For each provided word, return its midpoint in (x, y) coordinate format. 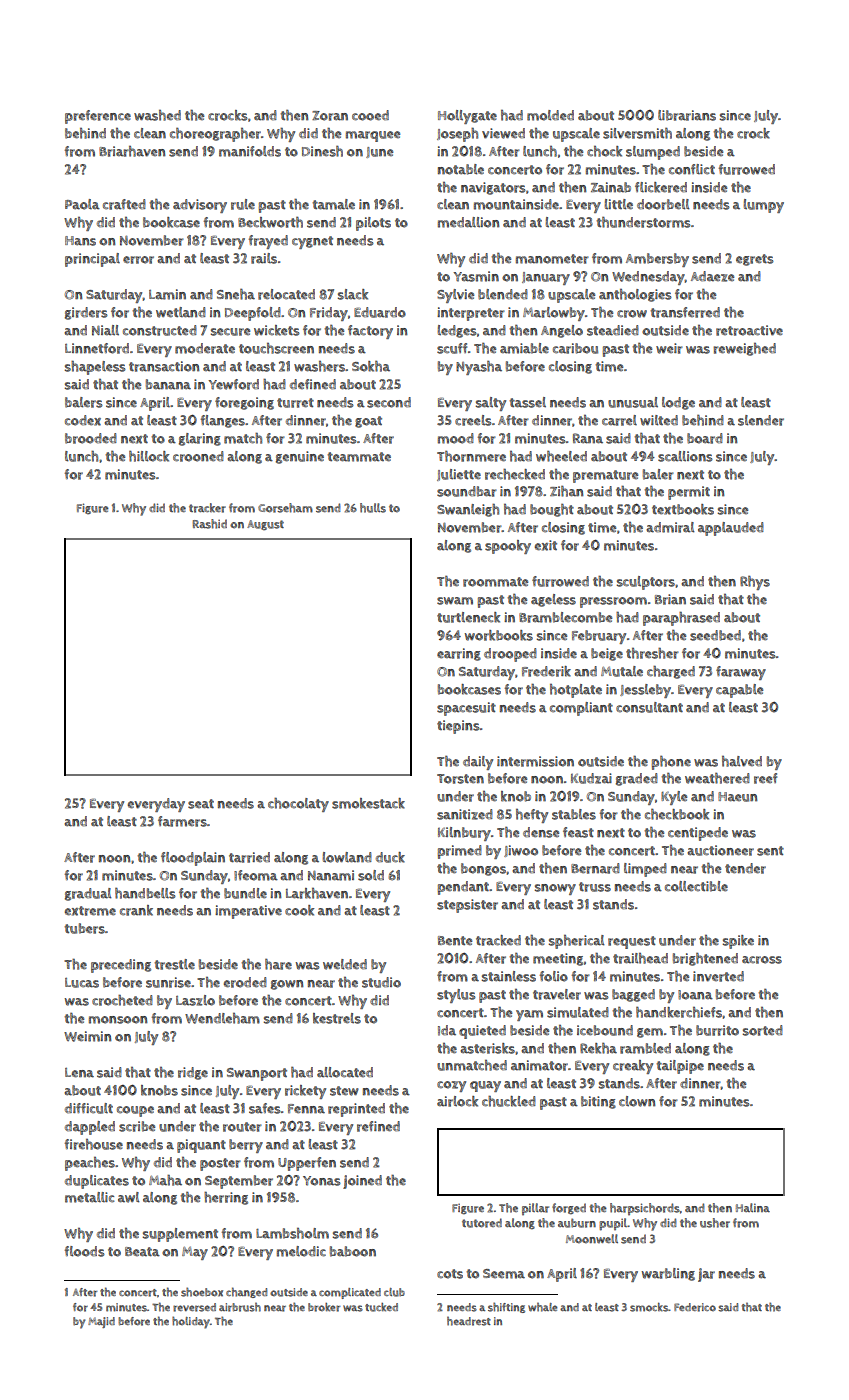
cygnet (312, 242)
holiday (191, 1322)
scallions (685, 456)
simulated (578, 1012)
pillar (535, 1209)
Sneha (236, 294)
